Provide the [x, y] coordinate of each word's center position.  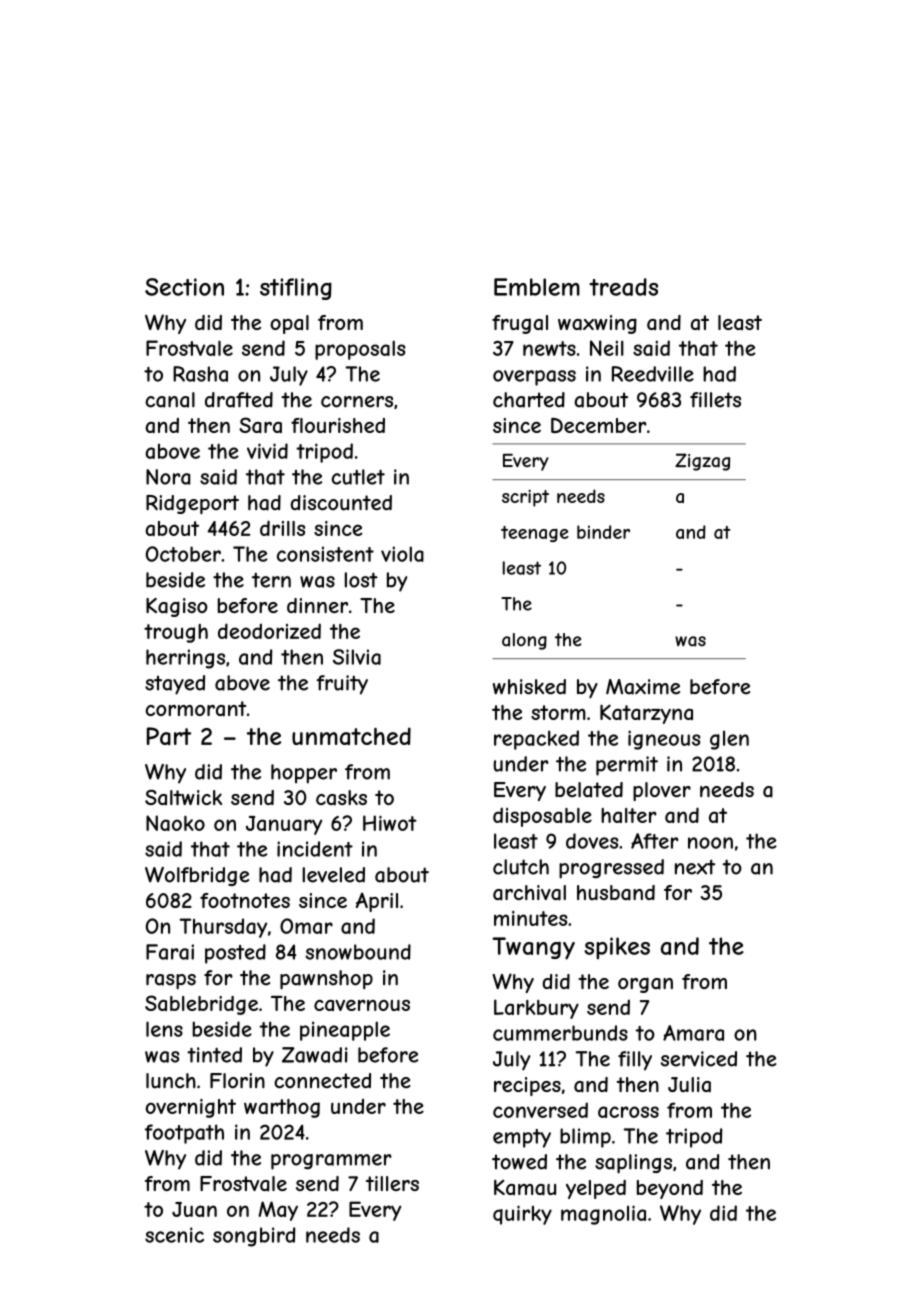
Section [184, 287]
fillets [715, 400]
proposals [360, 350]
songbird [254, 1237]
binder [603, 532]
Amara [693, 1033]
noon [710, 843]
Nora [168, 477]
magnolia [603, 1215]
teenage [535, 534]
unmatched [351, 736]
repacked [536, 740]
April [377, 902]
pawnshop [326, 980]
